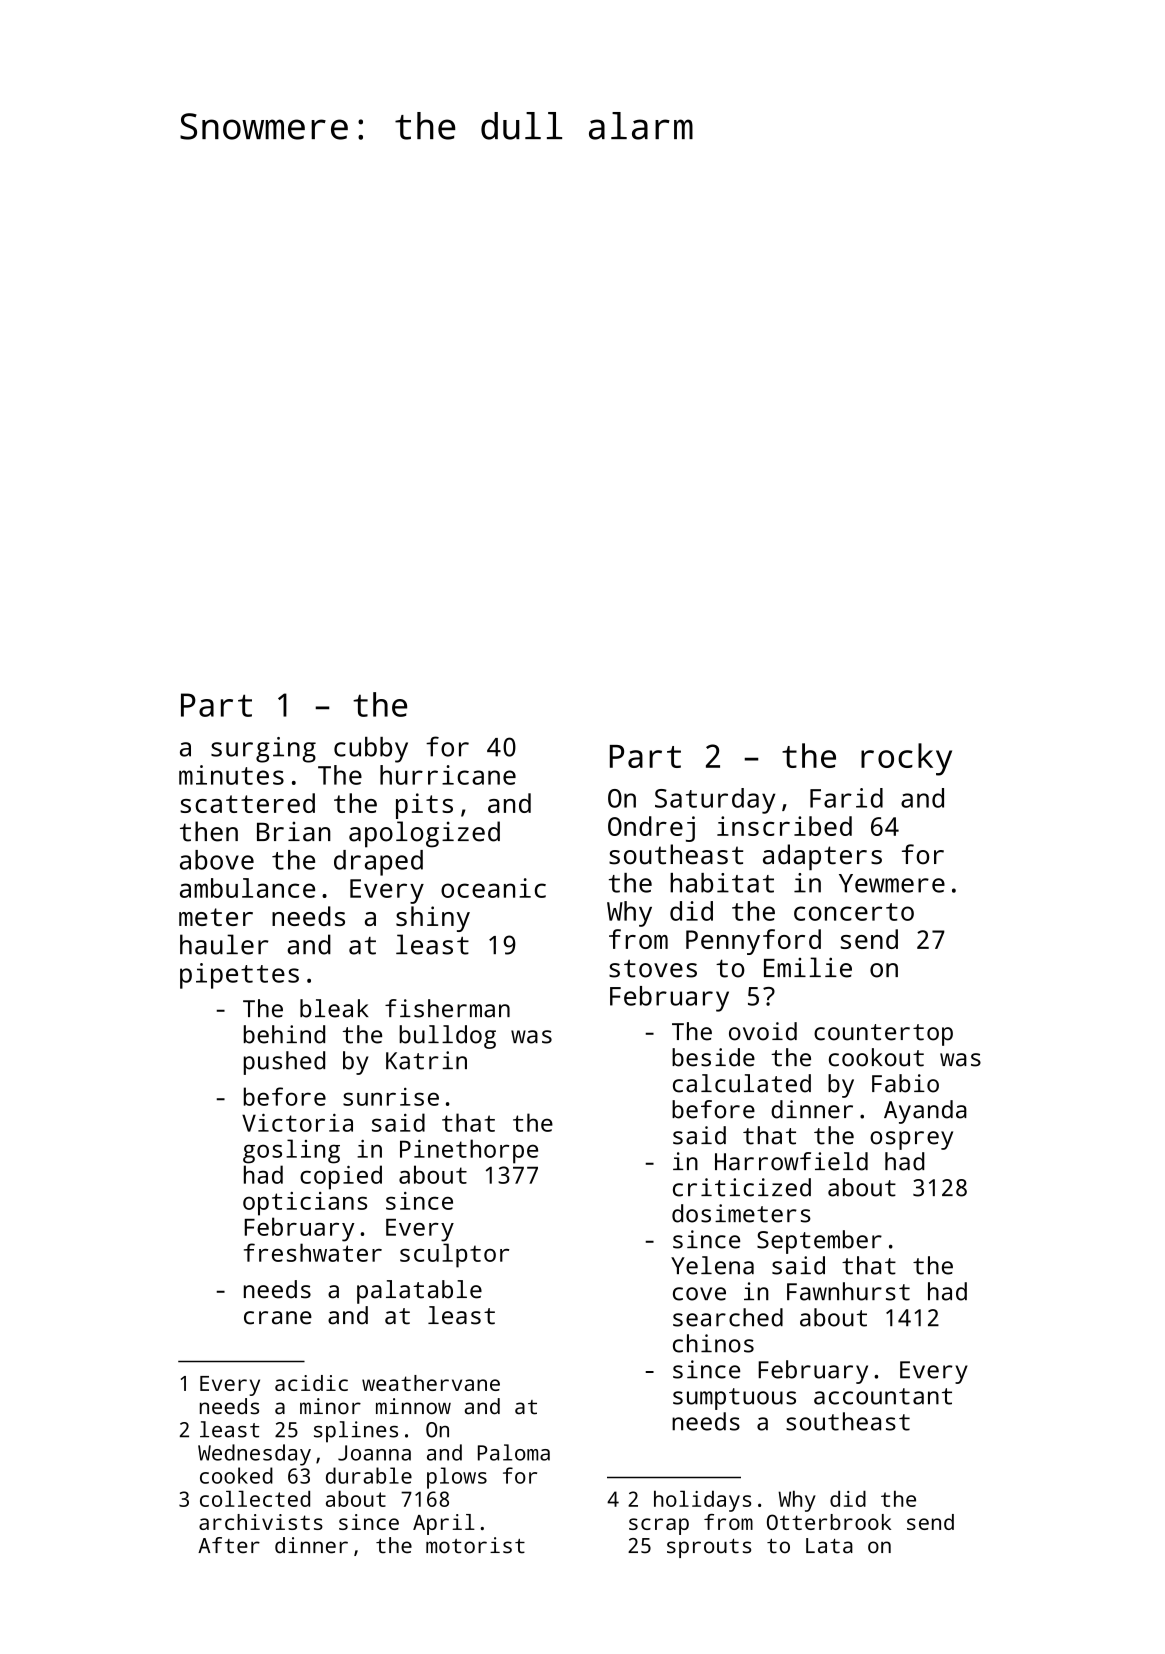 This document has height=1654, width=1165. What do you see at coordinates (454, 1255) in the document?
I see `sculptor` at bounding box center [454, 1255].
